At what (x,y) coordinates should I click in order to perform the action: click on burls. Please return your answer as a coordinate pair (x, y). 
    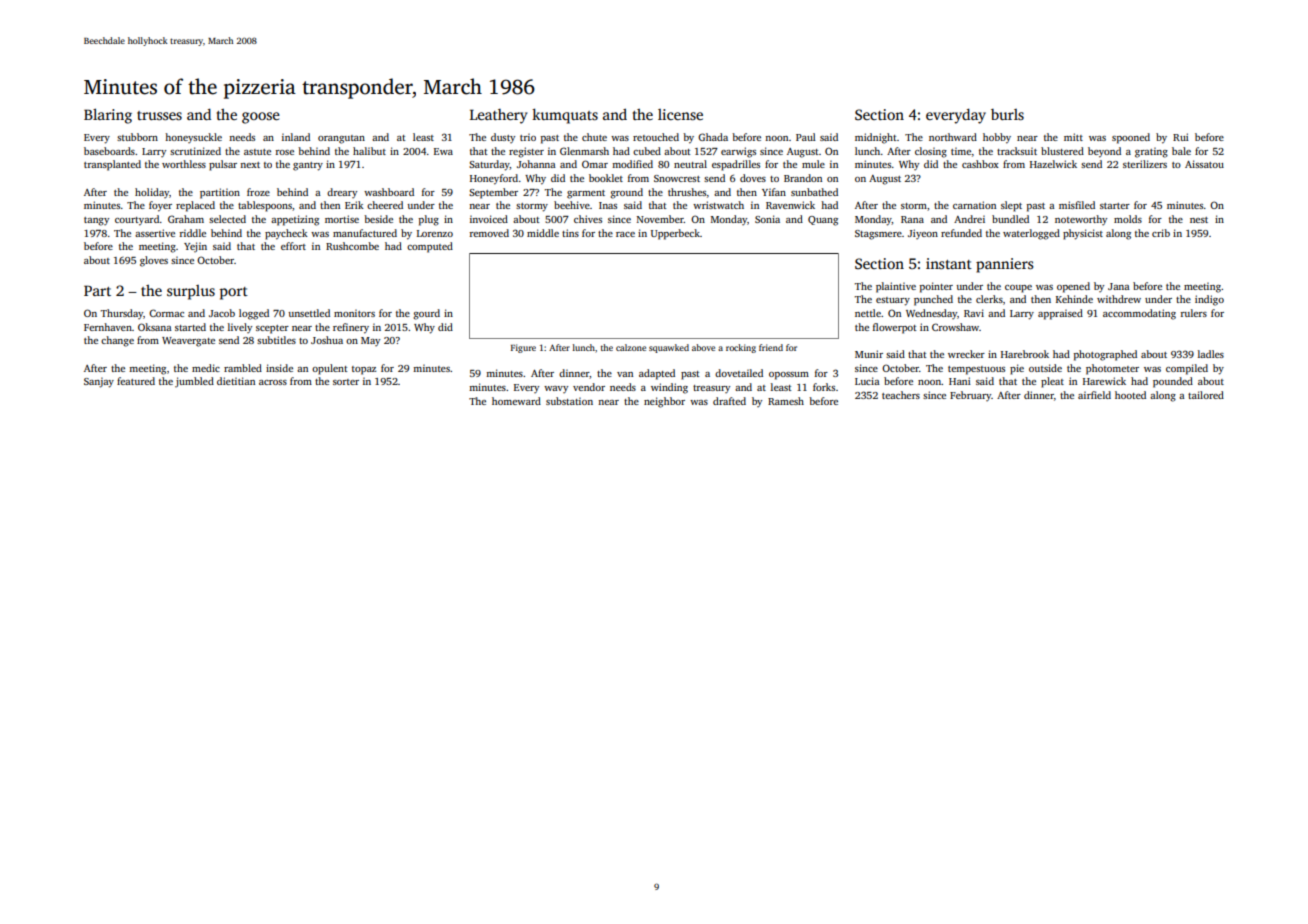
    Looking at the image, I should click on (1007, 114).
